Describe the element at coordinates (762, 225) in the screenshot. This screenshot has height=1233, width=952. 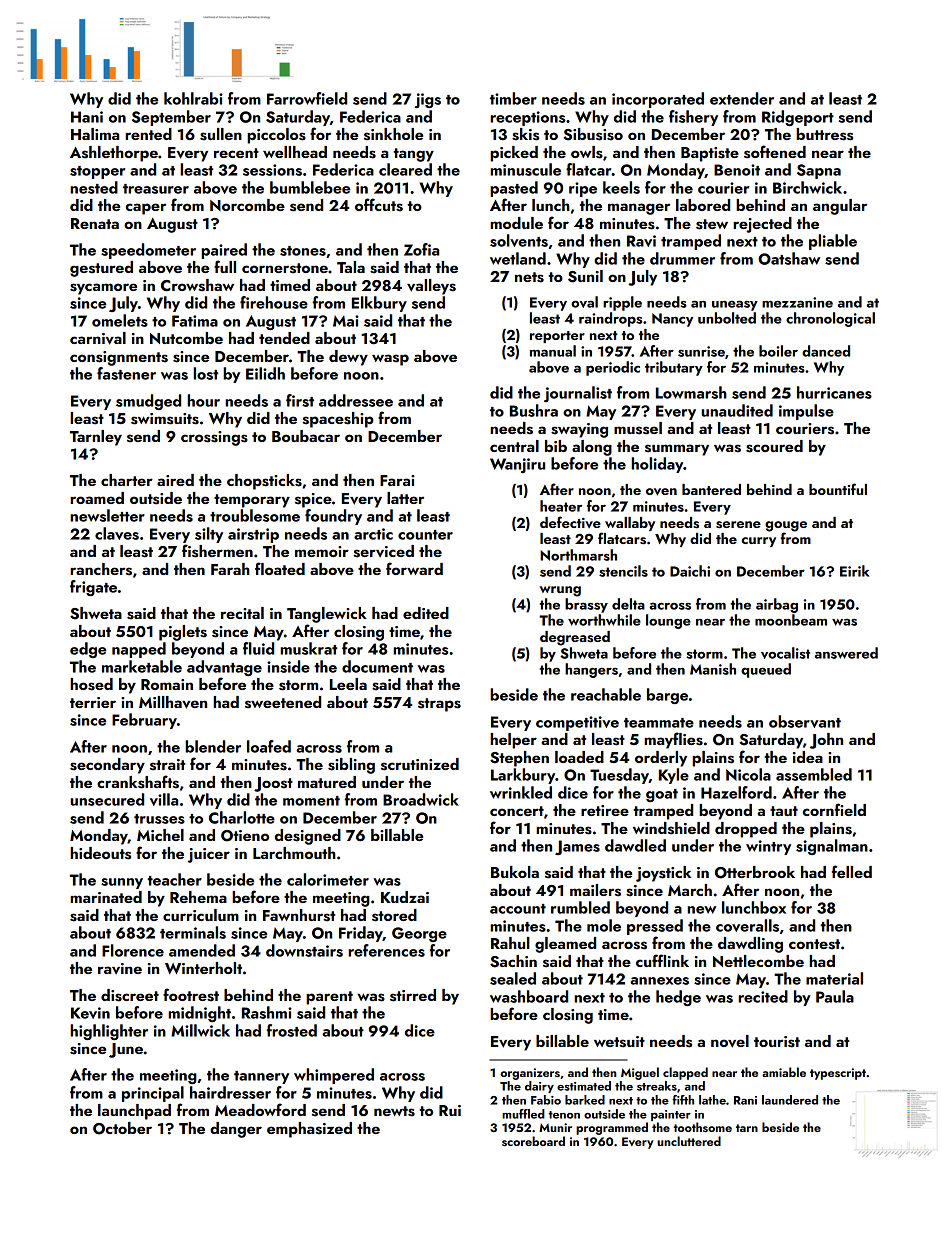
I see `rejected` at that location.
